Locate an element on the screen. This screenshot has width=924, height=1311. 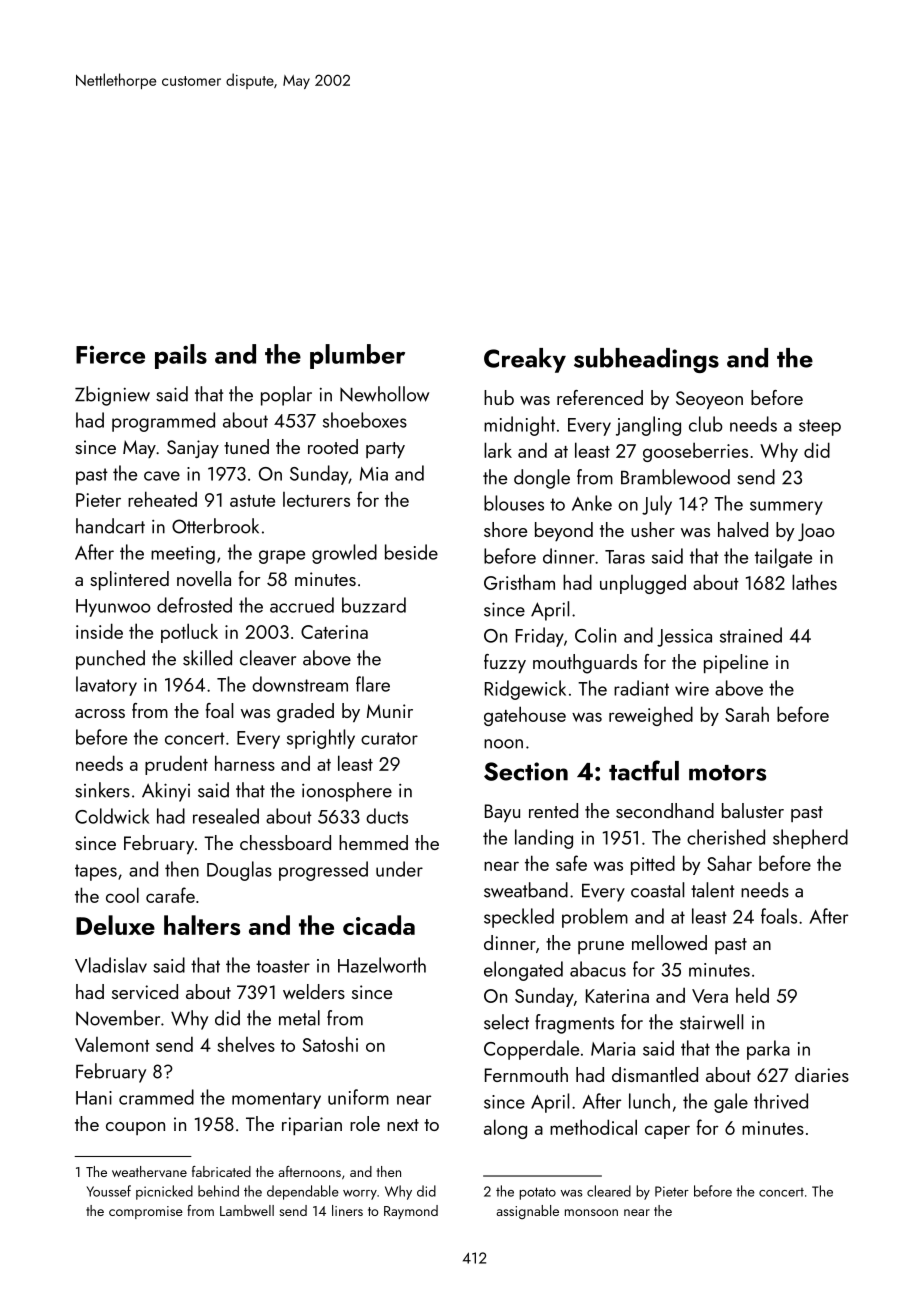
Youssef is located at coordinates (108, 1191).
